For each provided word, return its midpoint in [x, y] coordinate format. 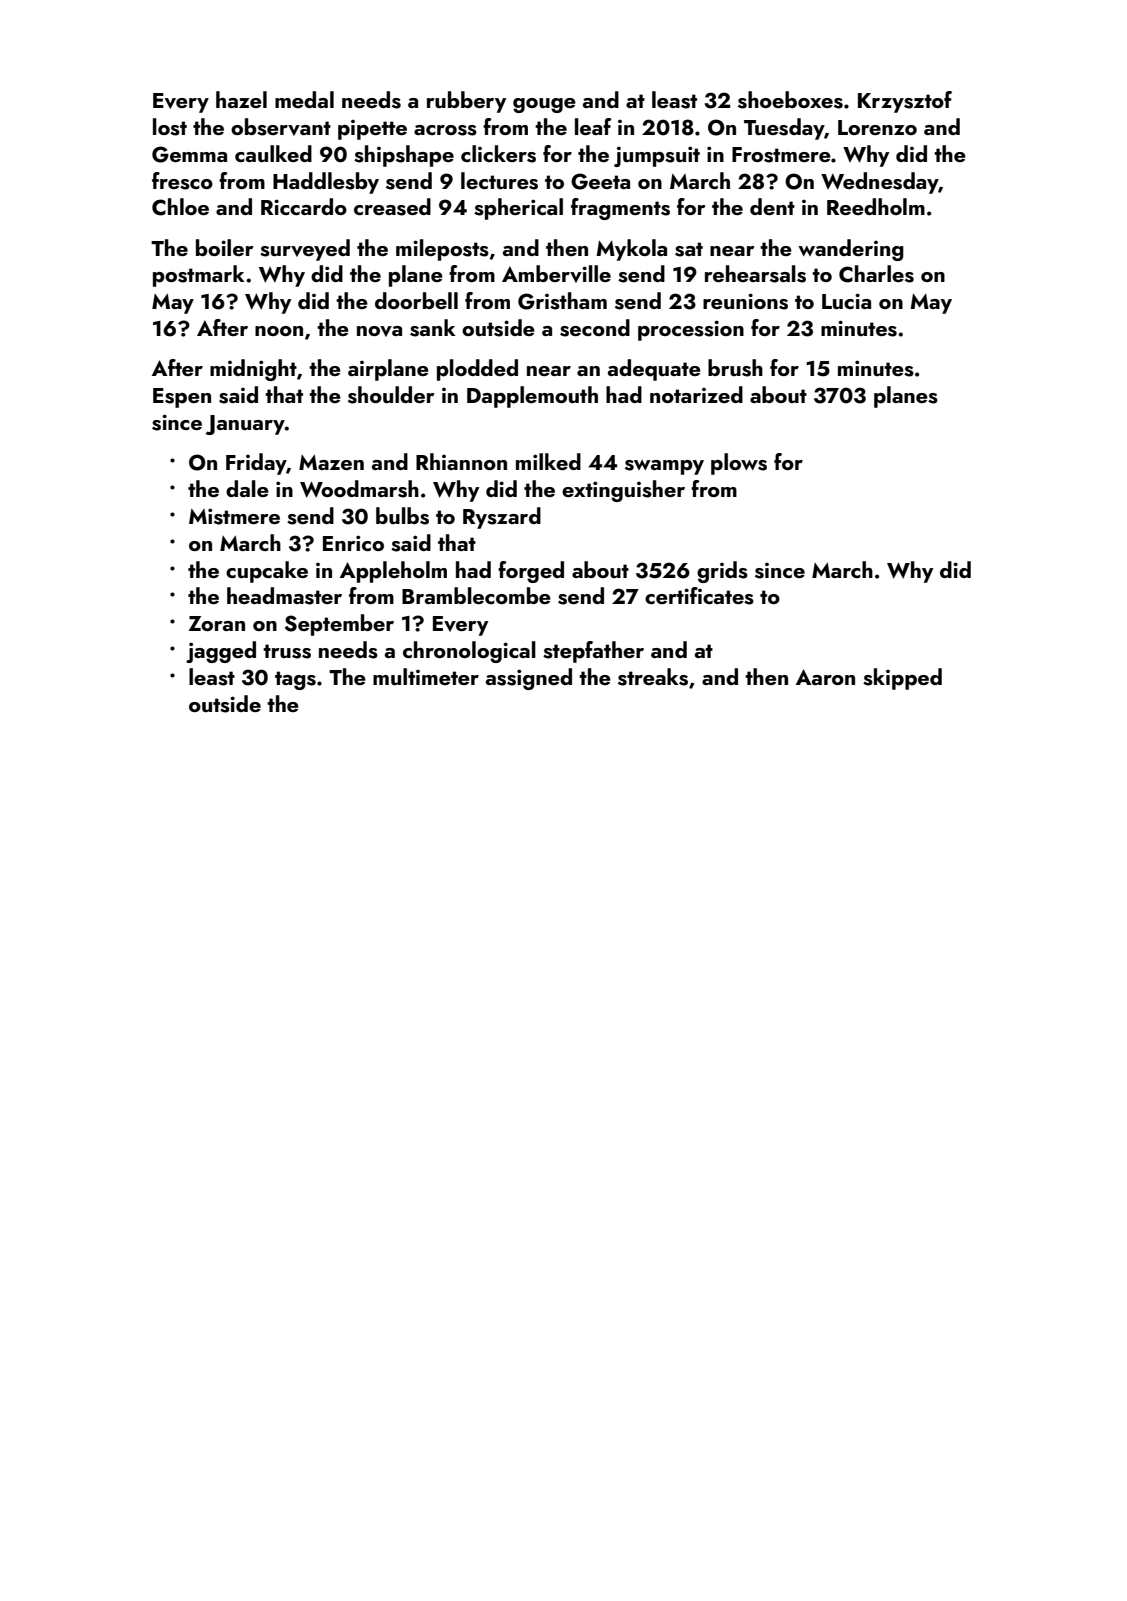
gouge [544, 105]
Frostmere [781, 155]
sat [689, 249]
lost [170, 127]
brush [735, 368]
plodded [477, 370]
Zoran [216, 623]
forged [531, 572]
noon [279, 331]
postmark [199, 276]
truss [287, 651]
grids [722, 572]
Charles [876, 274]
